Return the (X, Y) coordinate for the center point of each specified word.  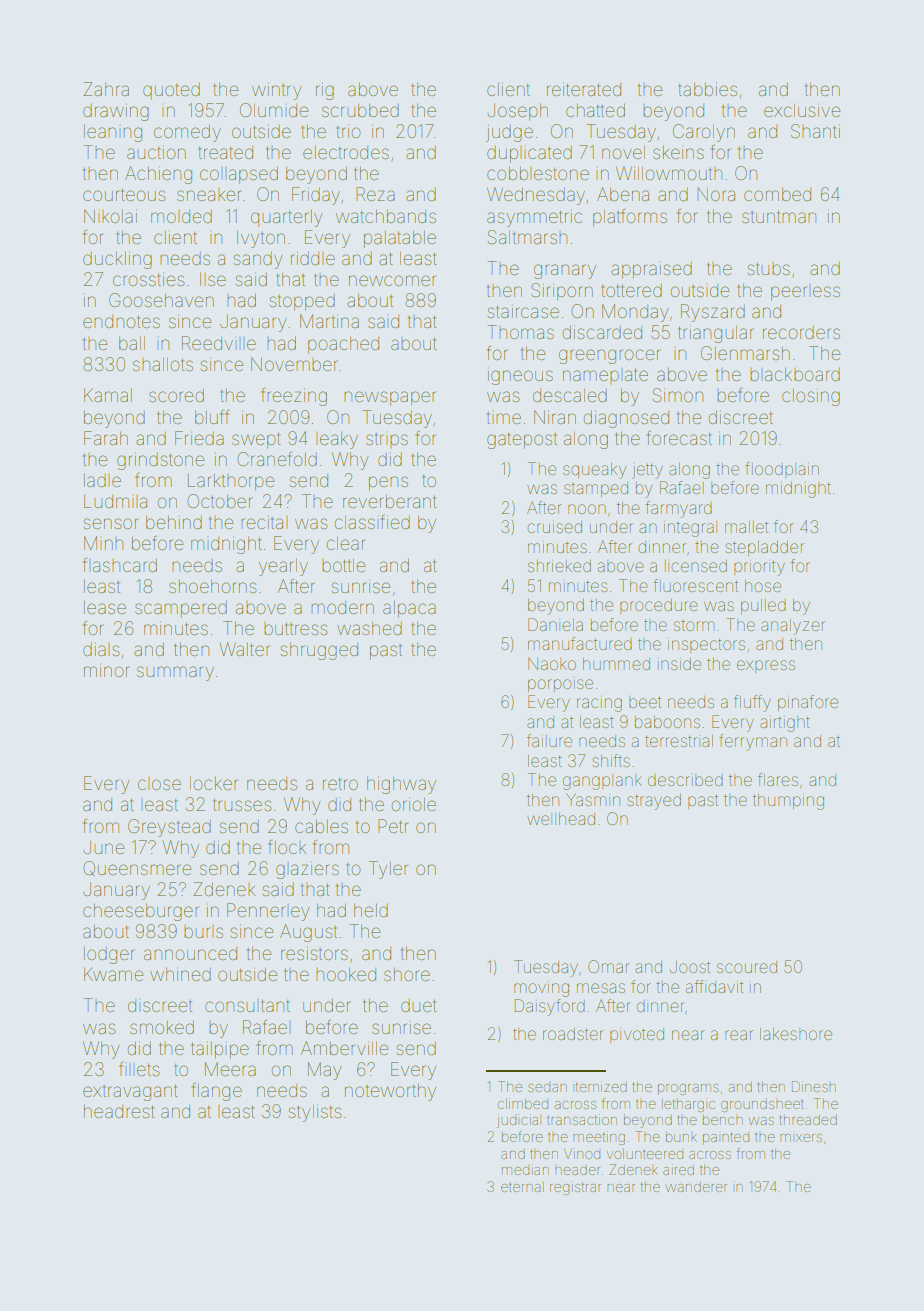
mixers (801, 1138)
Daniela (555, 624)
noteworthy (390, 1092)
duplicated (529, 154)
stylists (314, 1113)
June (103, 847)
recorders (801, 332)
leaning (113, 133)
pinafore (808, 703)
